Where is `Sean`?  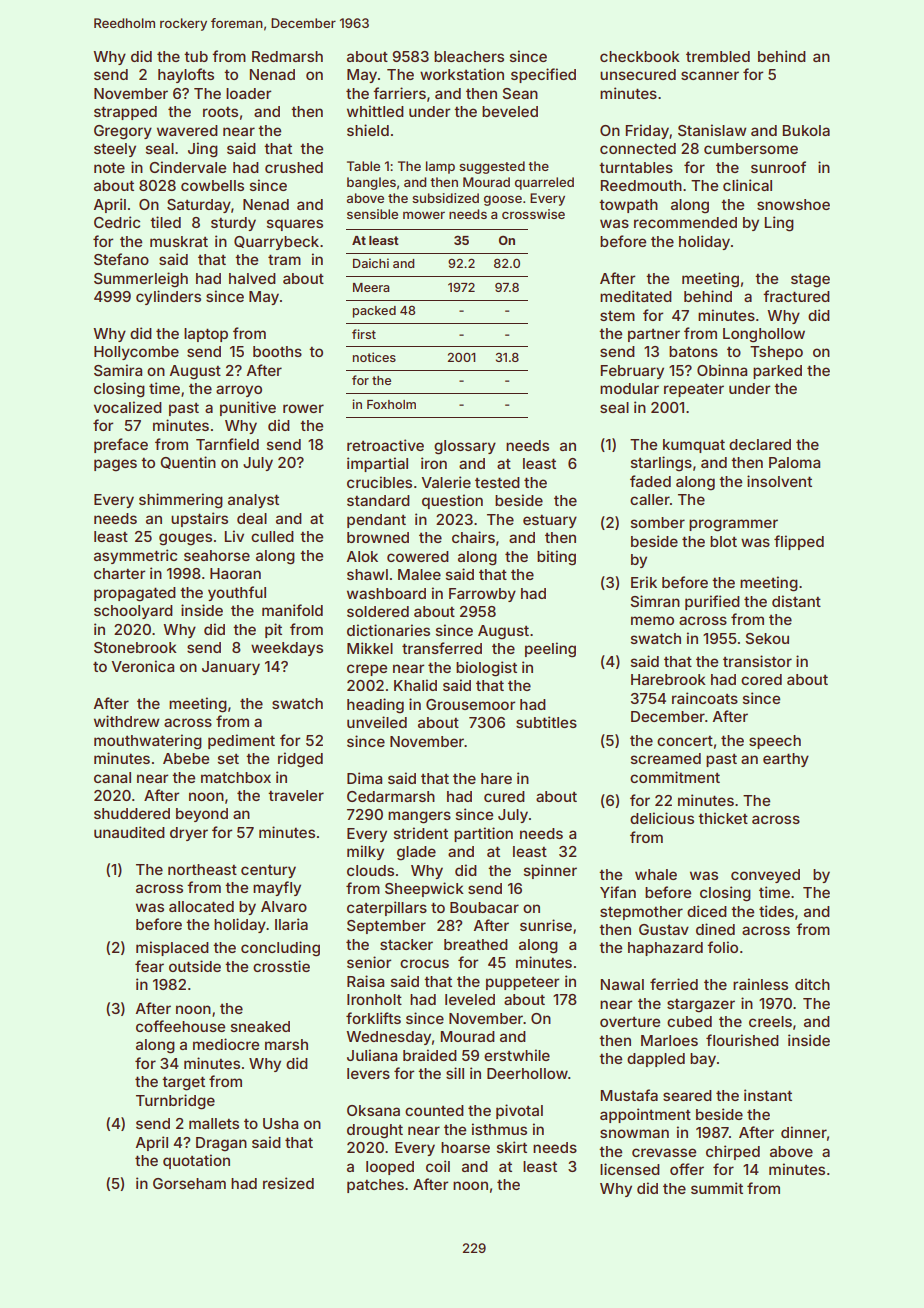
Sean is located at coordinates (520, 93).
